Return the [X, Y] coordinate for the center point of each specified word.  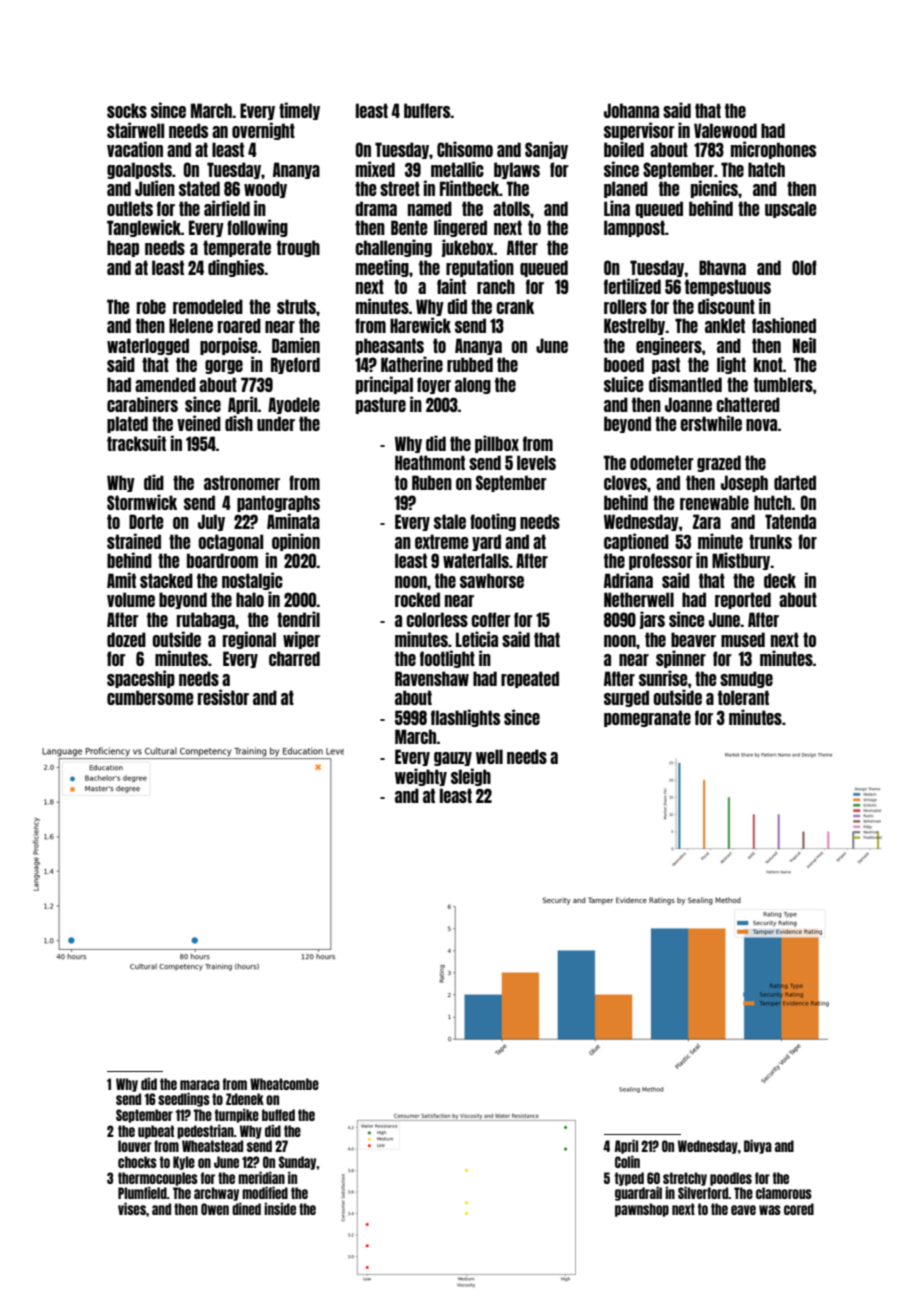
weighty [421, 777]
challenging [393, 248]
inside [280, 1208]
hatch [766, 169]
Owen [215, 1209]
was [770, 1210]
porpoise [229, 346]
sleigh [471, 777]
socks [127, 110]
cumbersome [150, 697]
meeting [382, 268]
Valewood [725, 130]
